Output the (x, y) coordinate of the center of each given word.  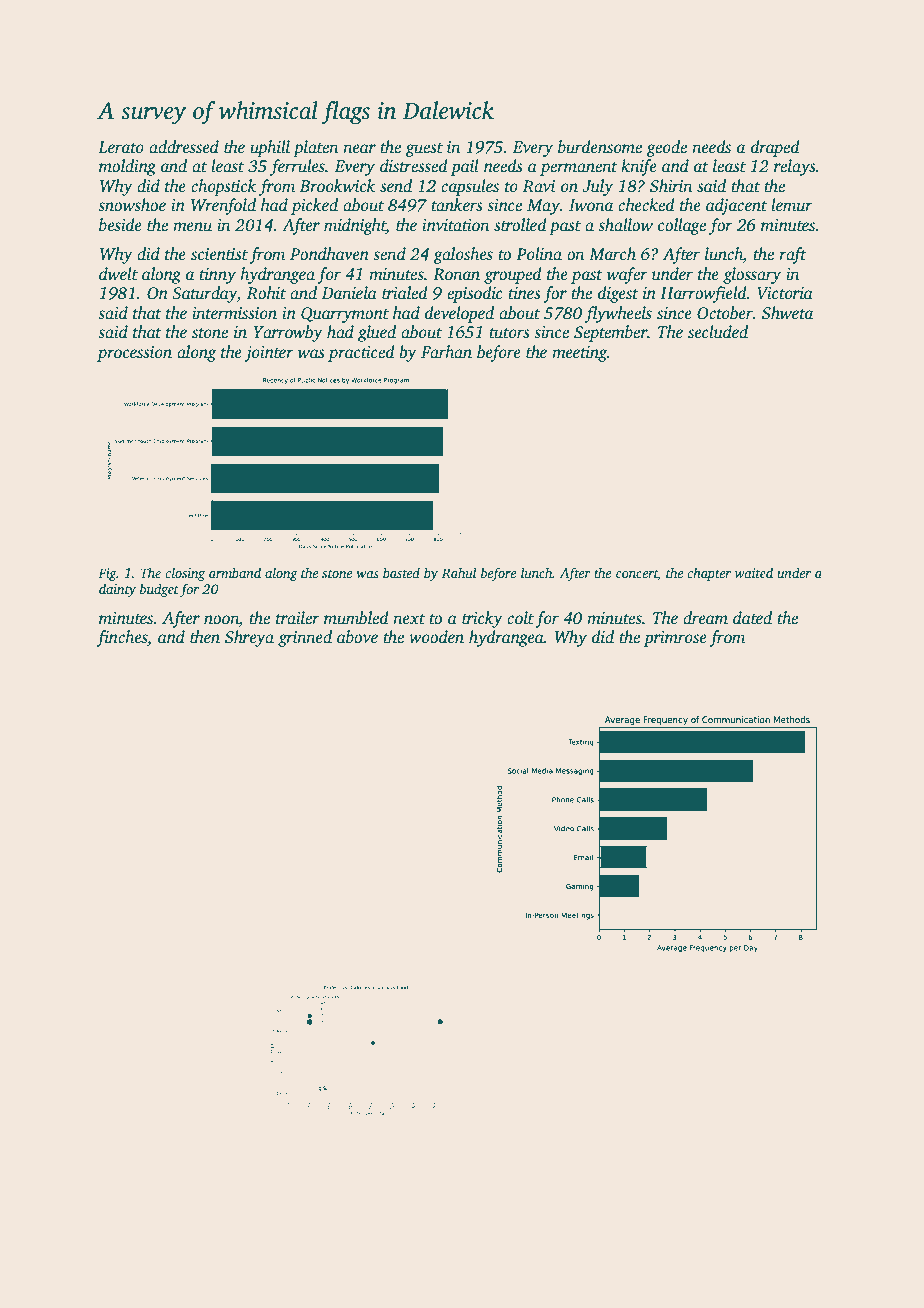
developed (459, 314)
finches (121, 638)
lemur (792, 204)
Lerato (121, 147)
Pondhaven (329, 254)
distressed (414, 166)
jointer (269, 354)
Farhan (446, 352)
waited (754, 572)
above (357, 637)
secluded (718, 332)
